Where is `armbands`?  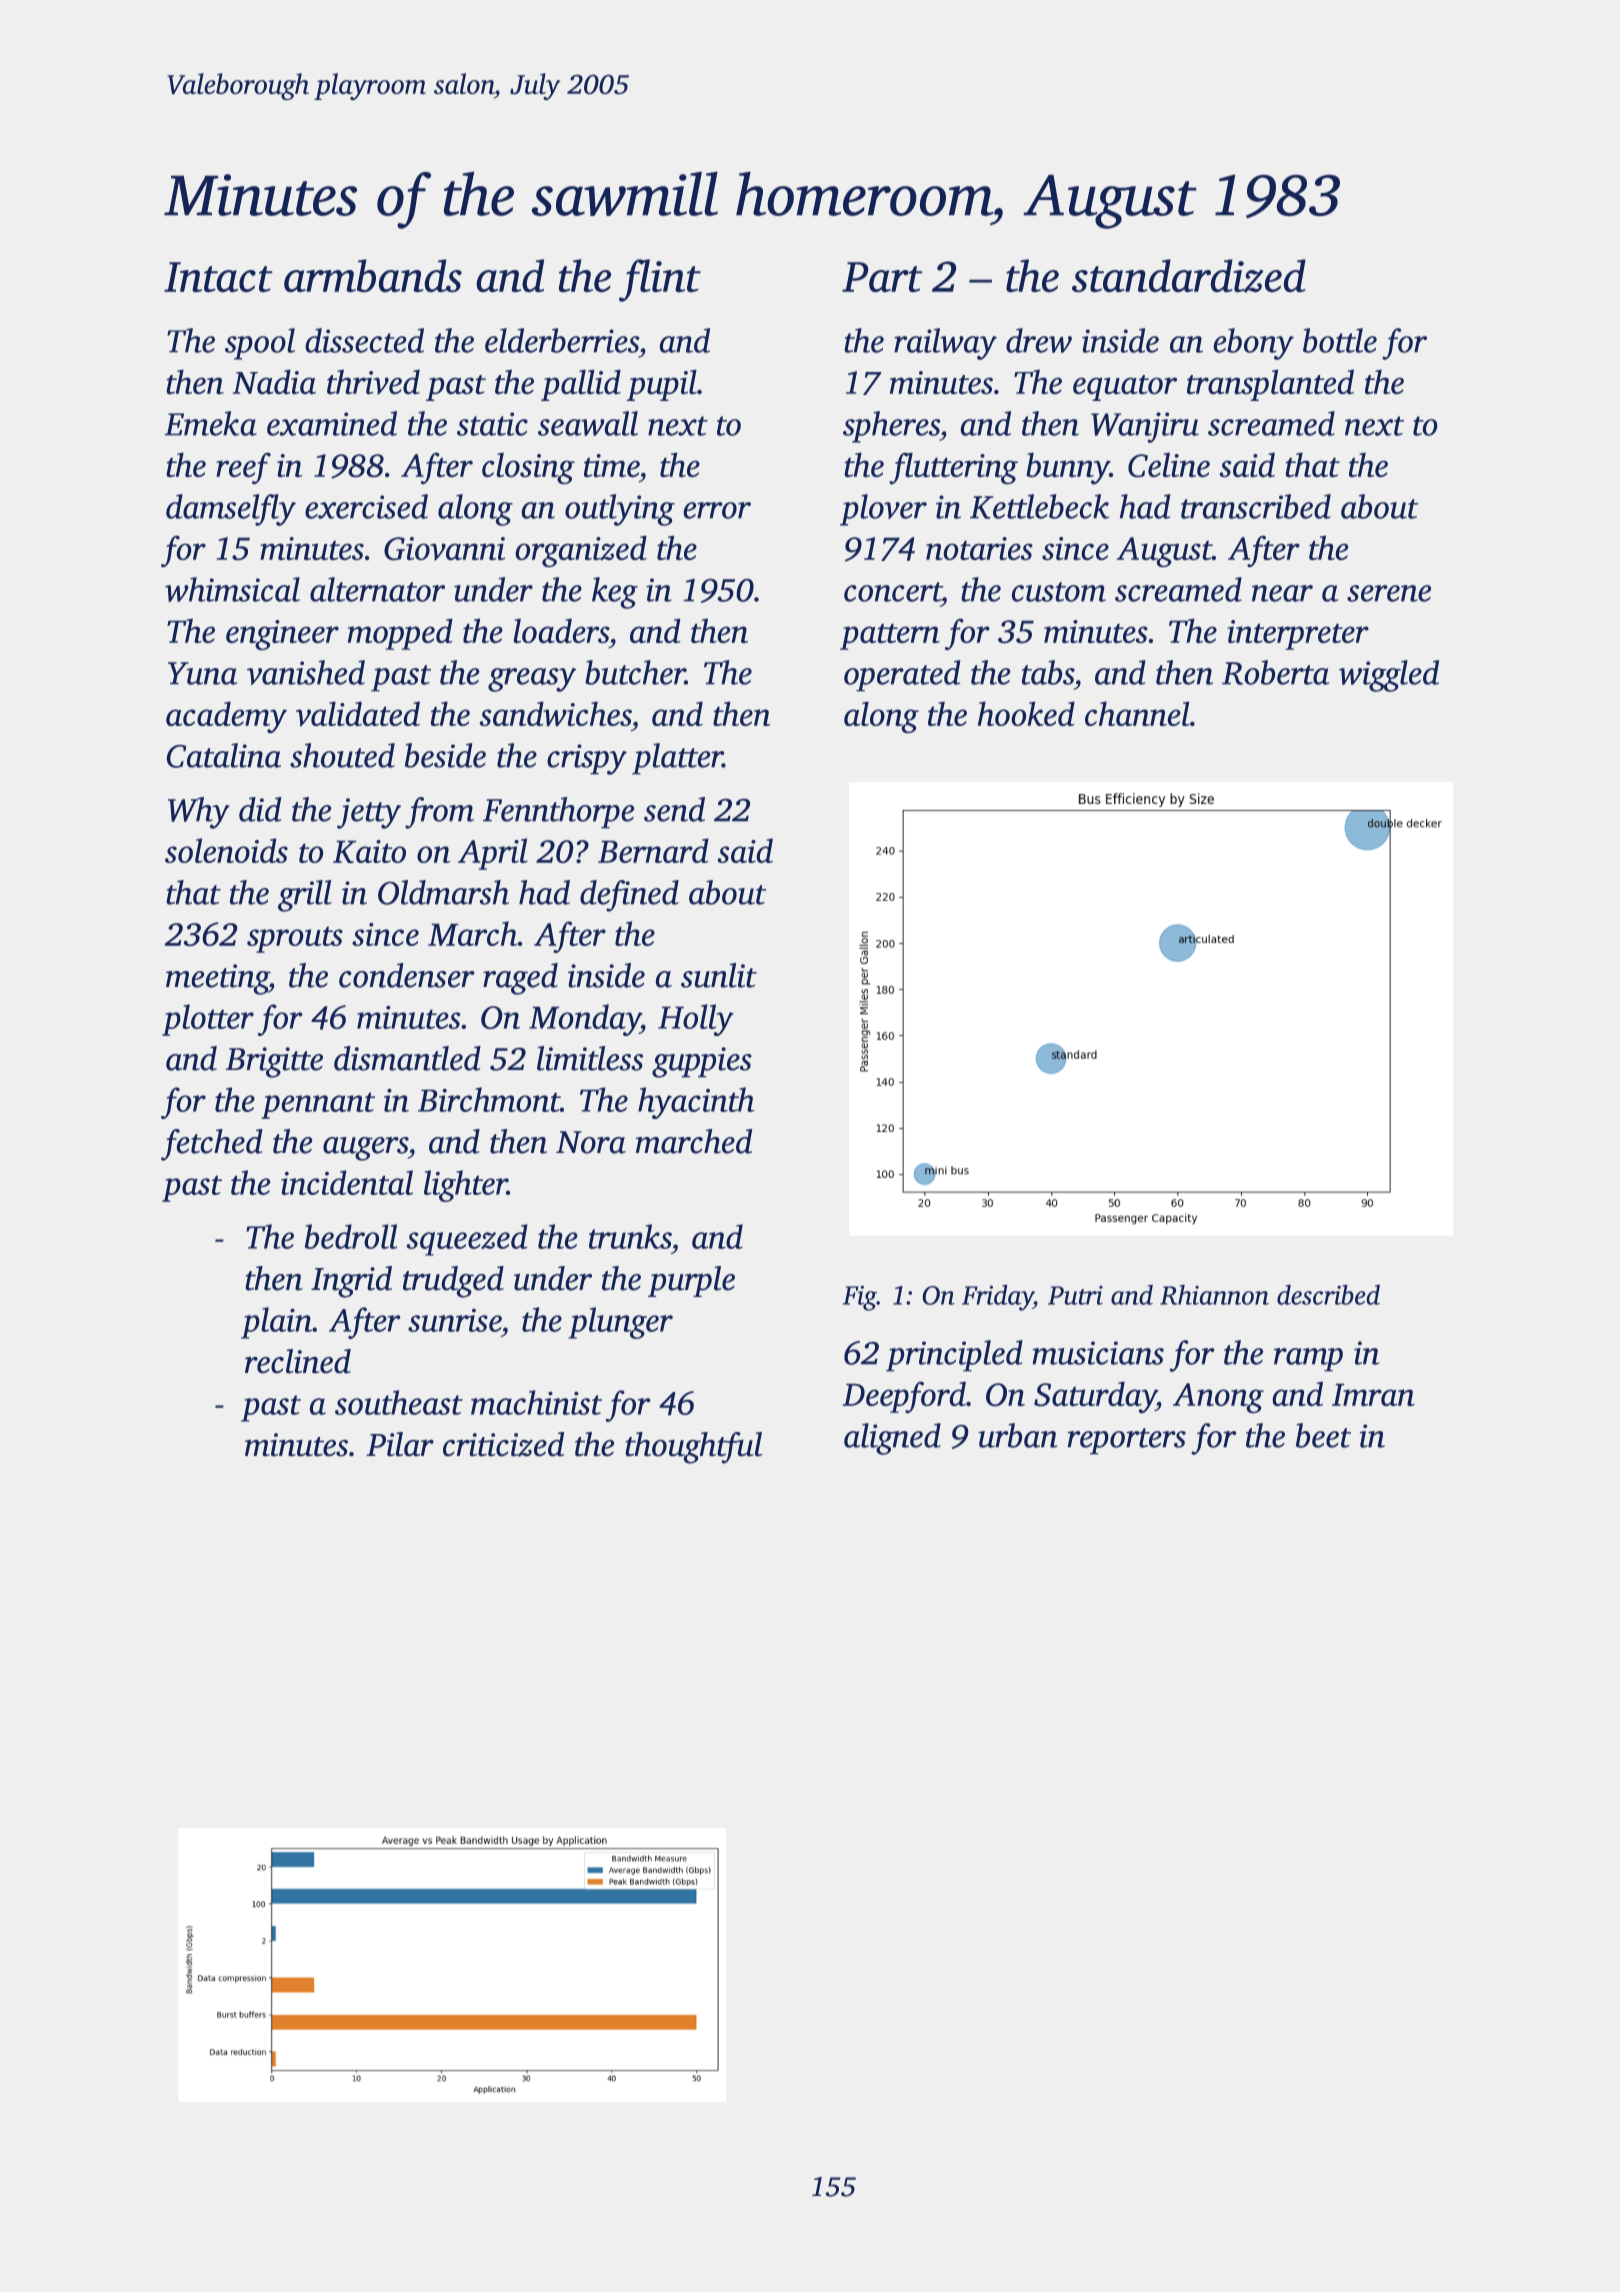
armbands is located at coordinates (373, 276).
